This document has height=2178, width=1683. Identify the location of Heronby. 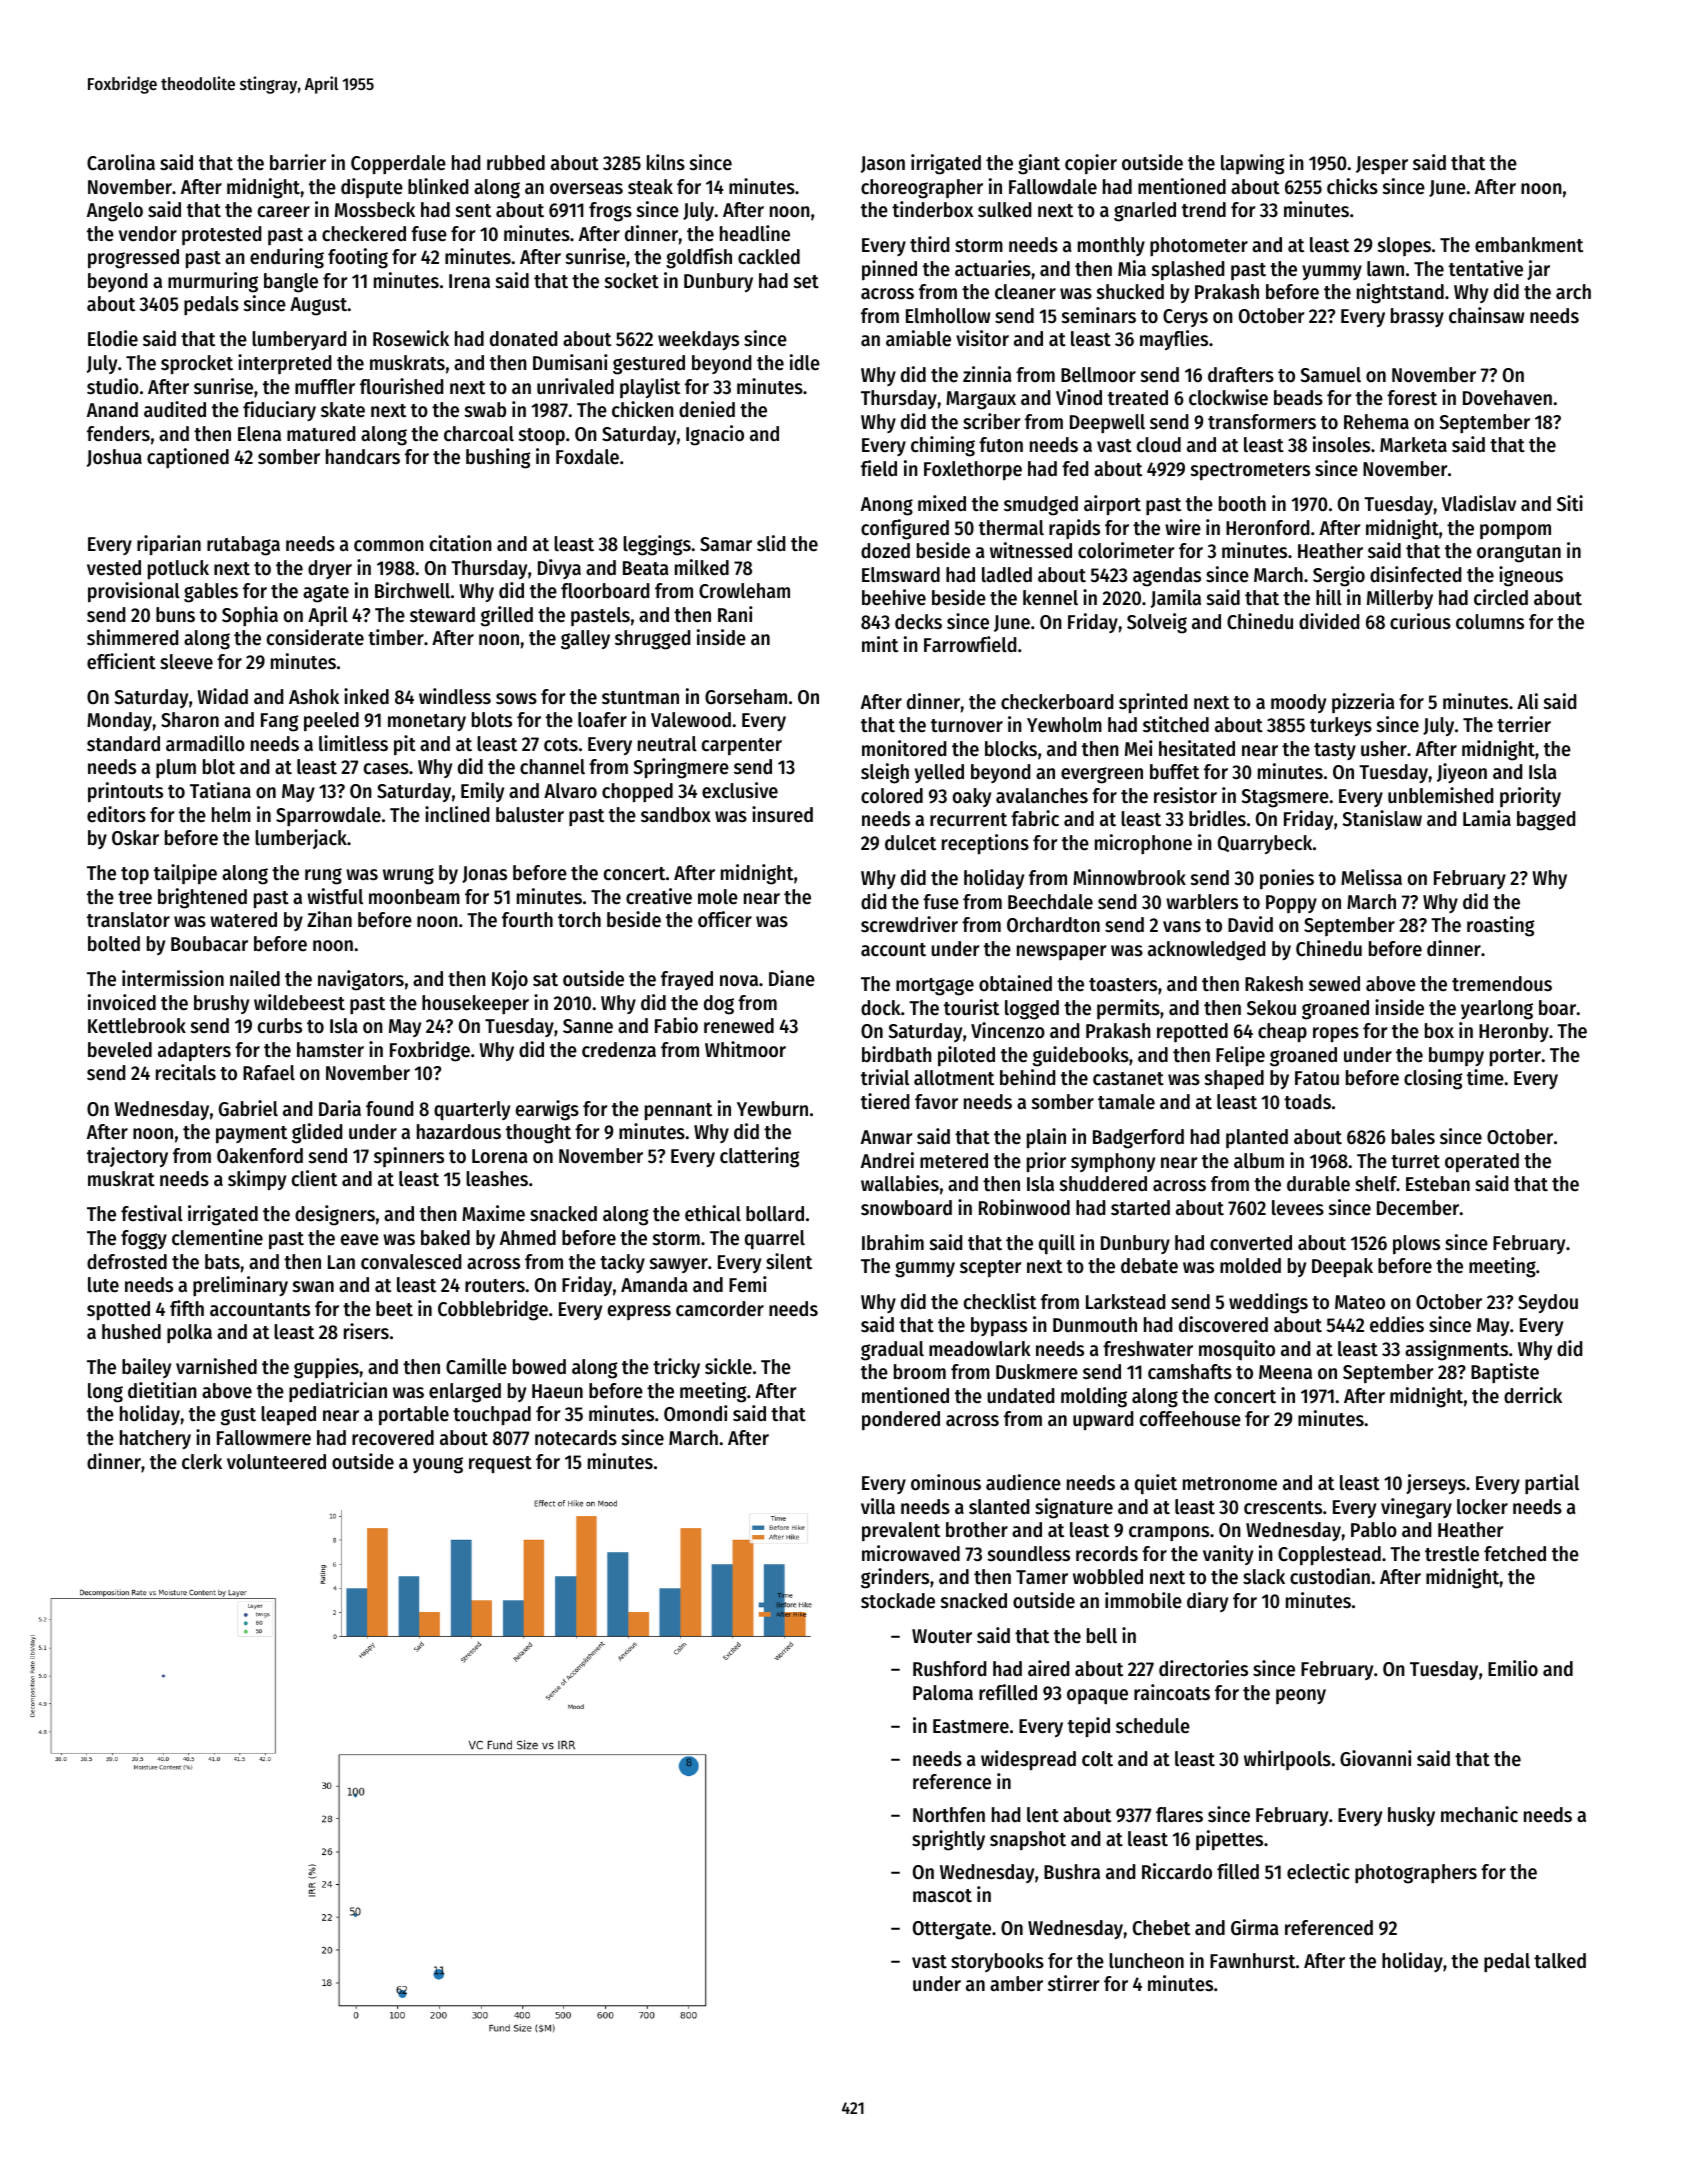
(1514, 1032).
